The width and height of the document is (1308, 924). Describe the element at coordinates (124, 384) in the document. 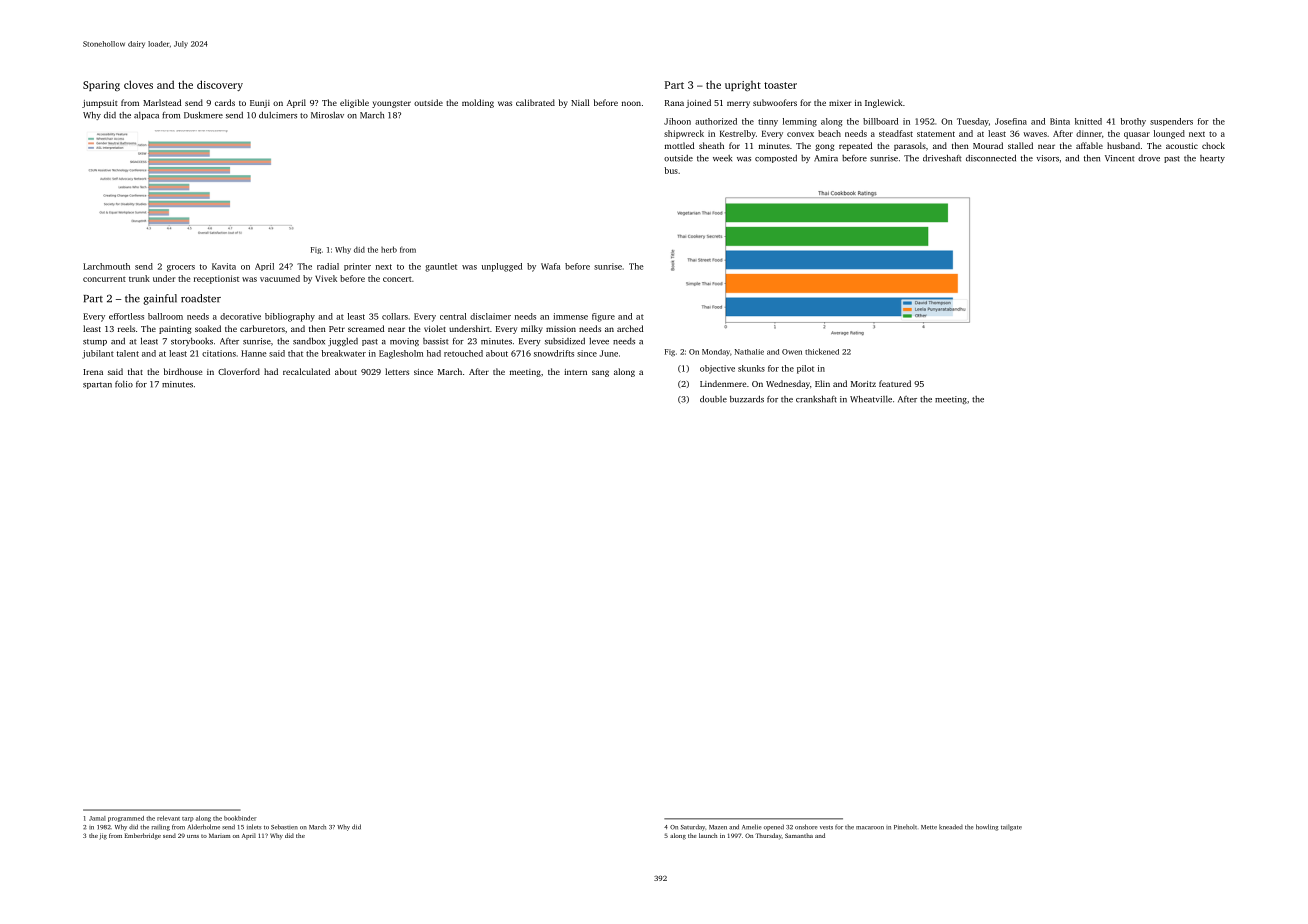

I see `folio` at that location.
